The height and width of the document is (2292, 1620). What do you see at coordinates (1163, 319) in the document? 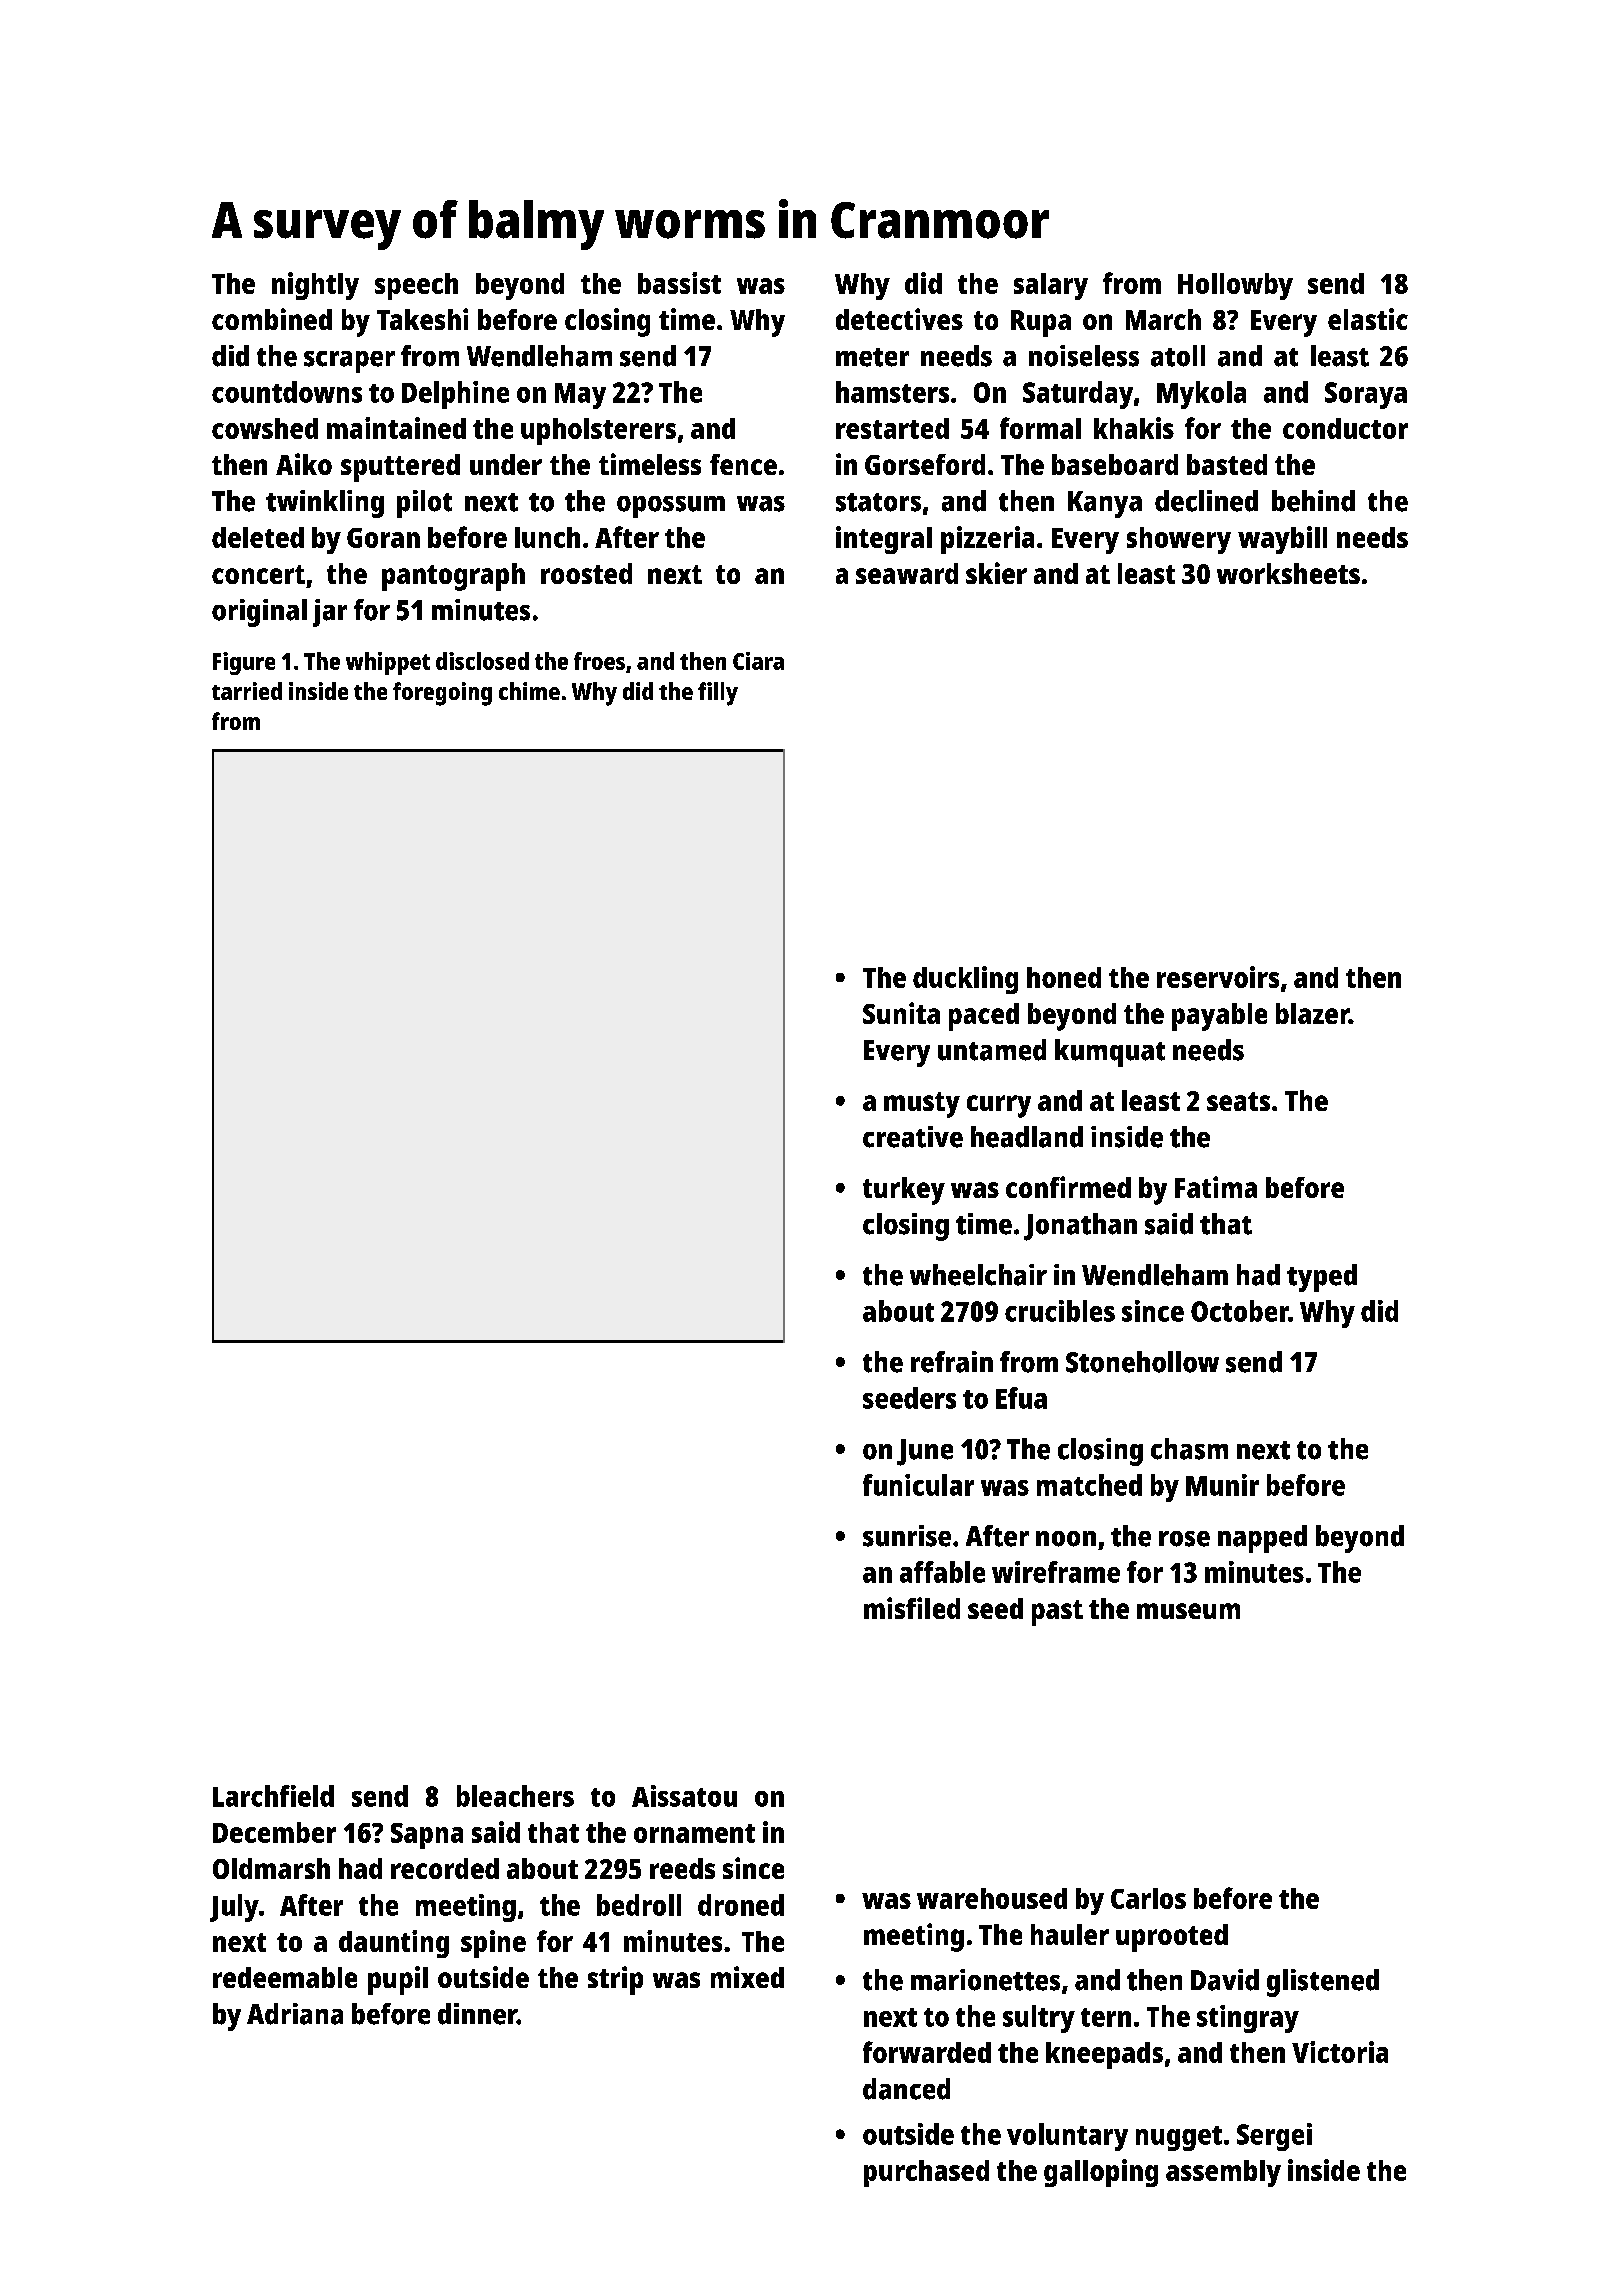
I see `March` at bounding box center [1163, 319].
